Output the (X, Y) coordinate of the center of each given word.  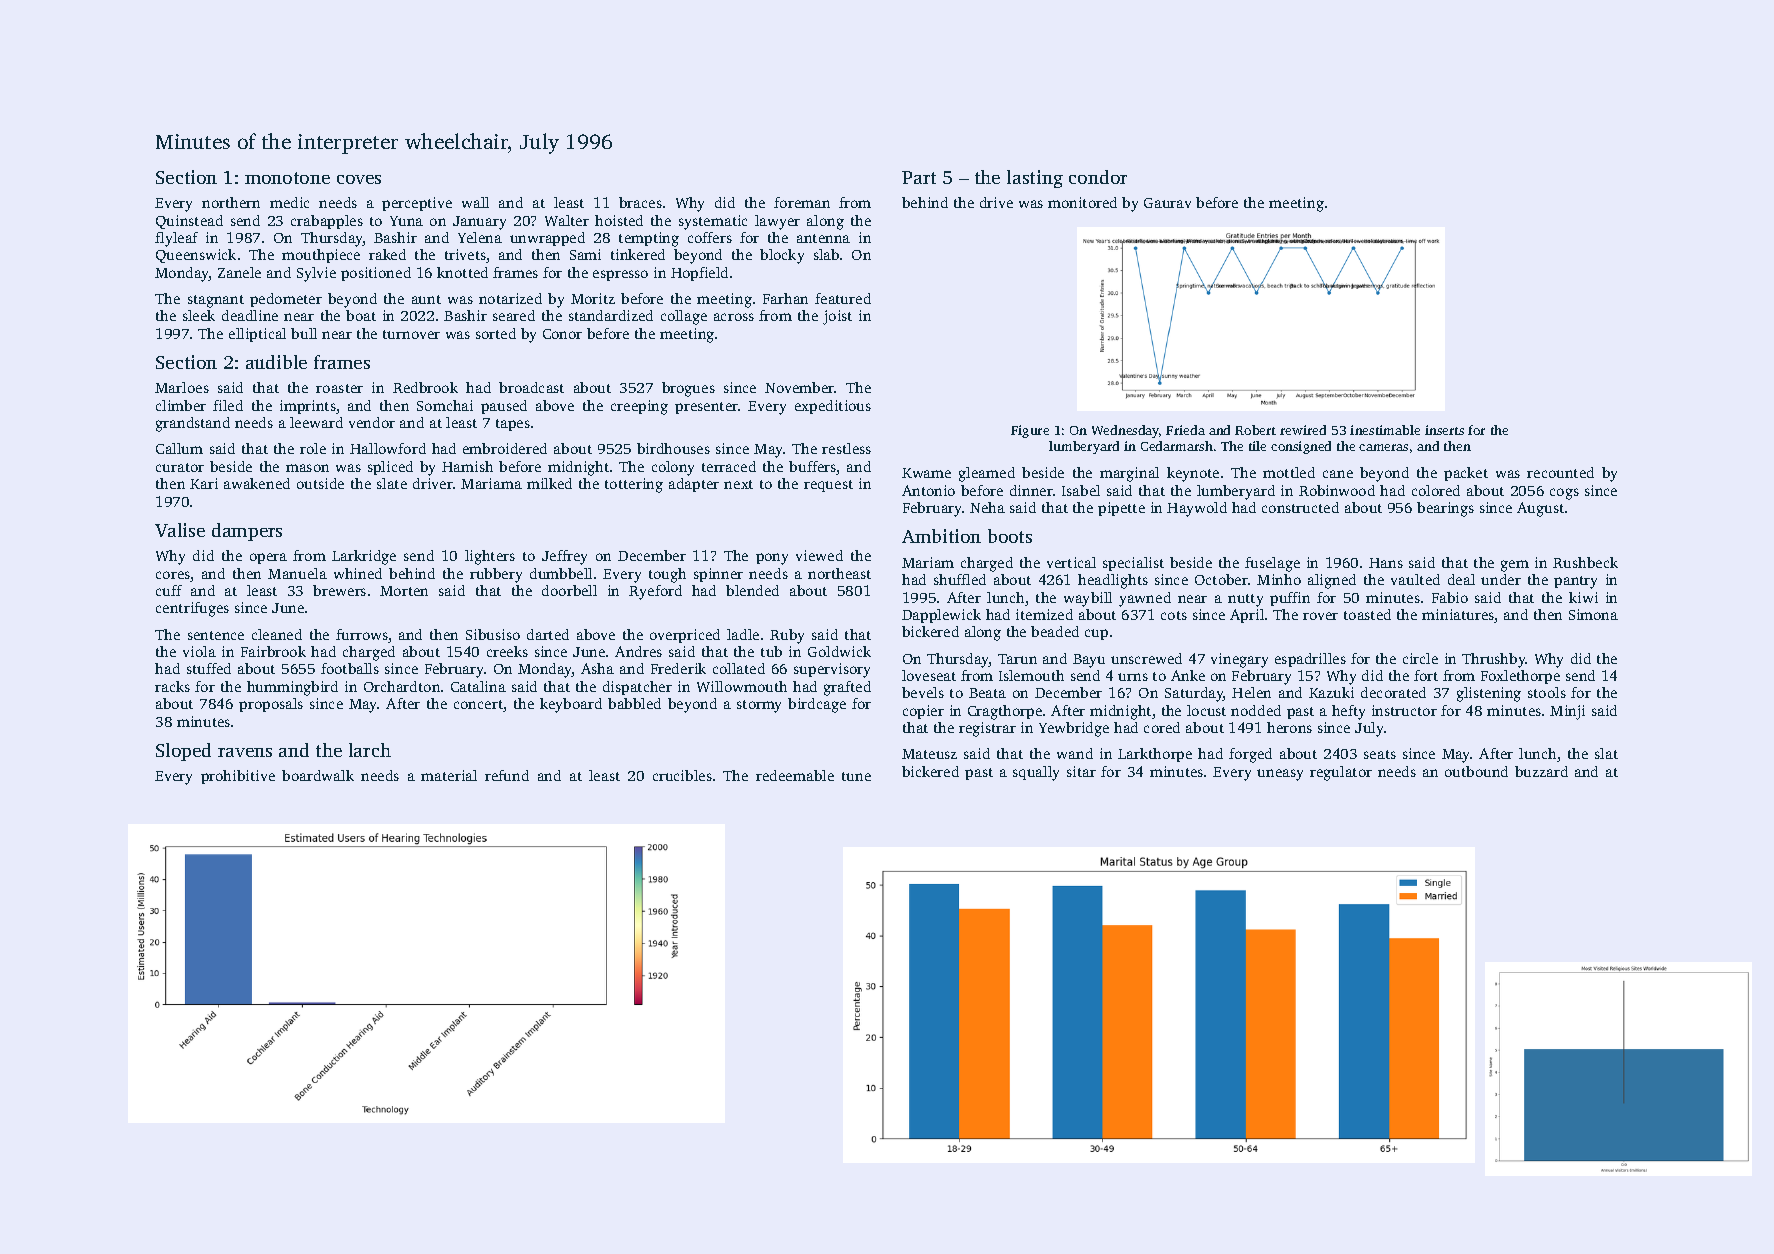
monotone (287, 178)
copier (923, 712)
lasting (1035, 179)
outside (320, 483)
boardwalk (318, 775)
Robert (1255, 430)
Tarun (1017, 659)
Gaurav (1167, 203)
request (828, 486)
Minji (1567, 712)
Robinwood (1337, 490)
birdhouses (673, 448)
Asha (597, 668)
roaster (339, 388)
